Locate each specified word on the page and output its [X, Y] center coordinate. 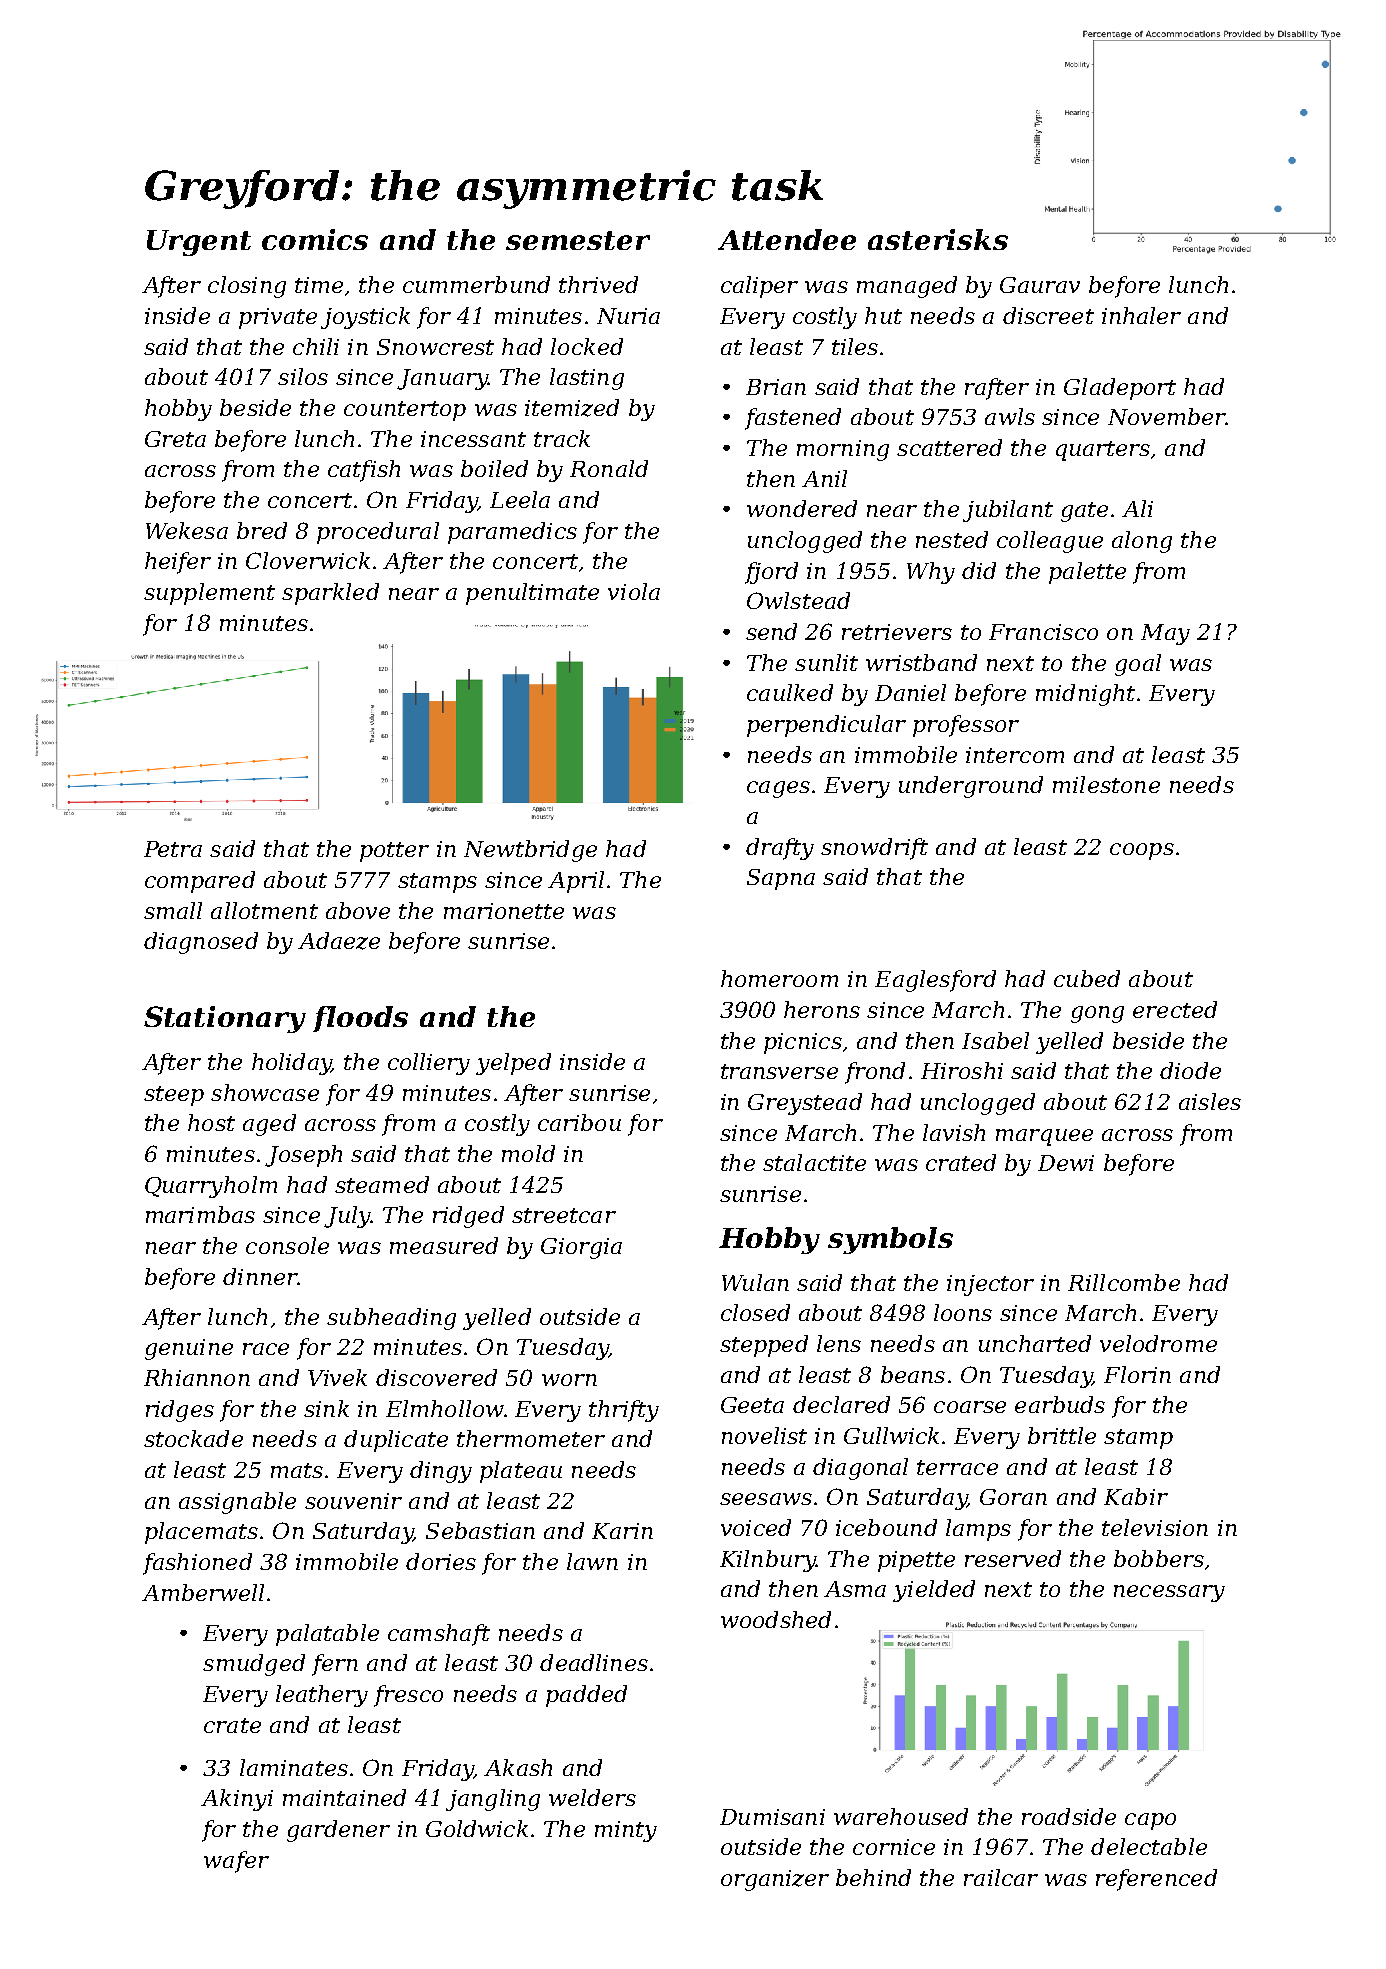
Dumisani [772, 1817]
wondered [802, 508]
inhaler [1141, 315]
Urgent [199, 243]
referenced [1156, 1880]
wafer [236, 1862]
